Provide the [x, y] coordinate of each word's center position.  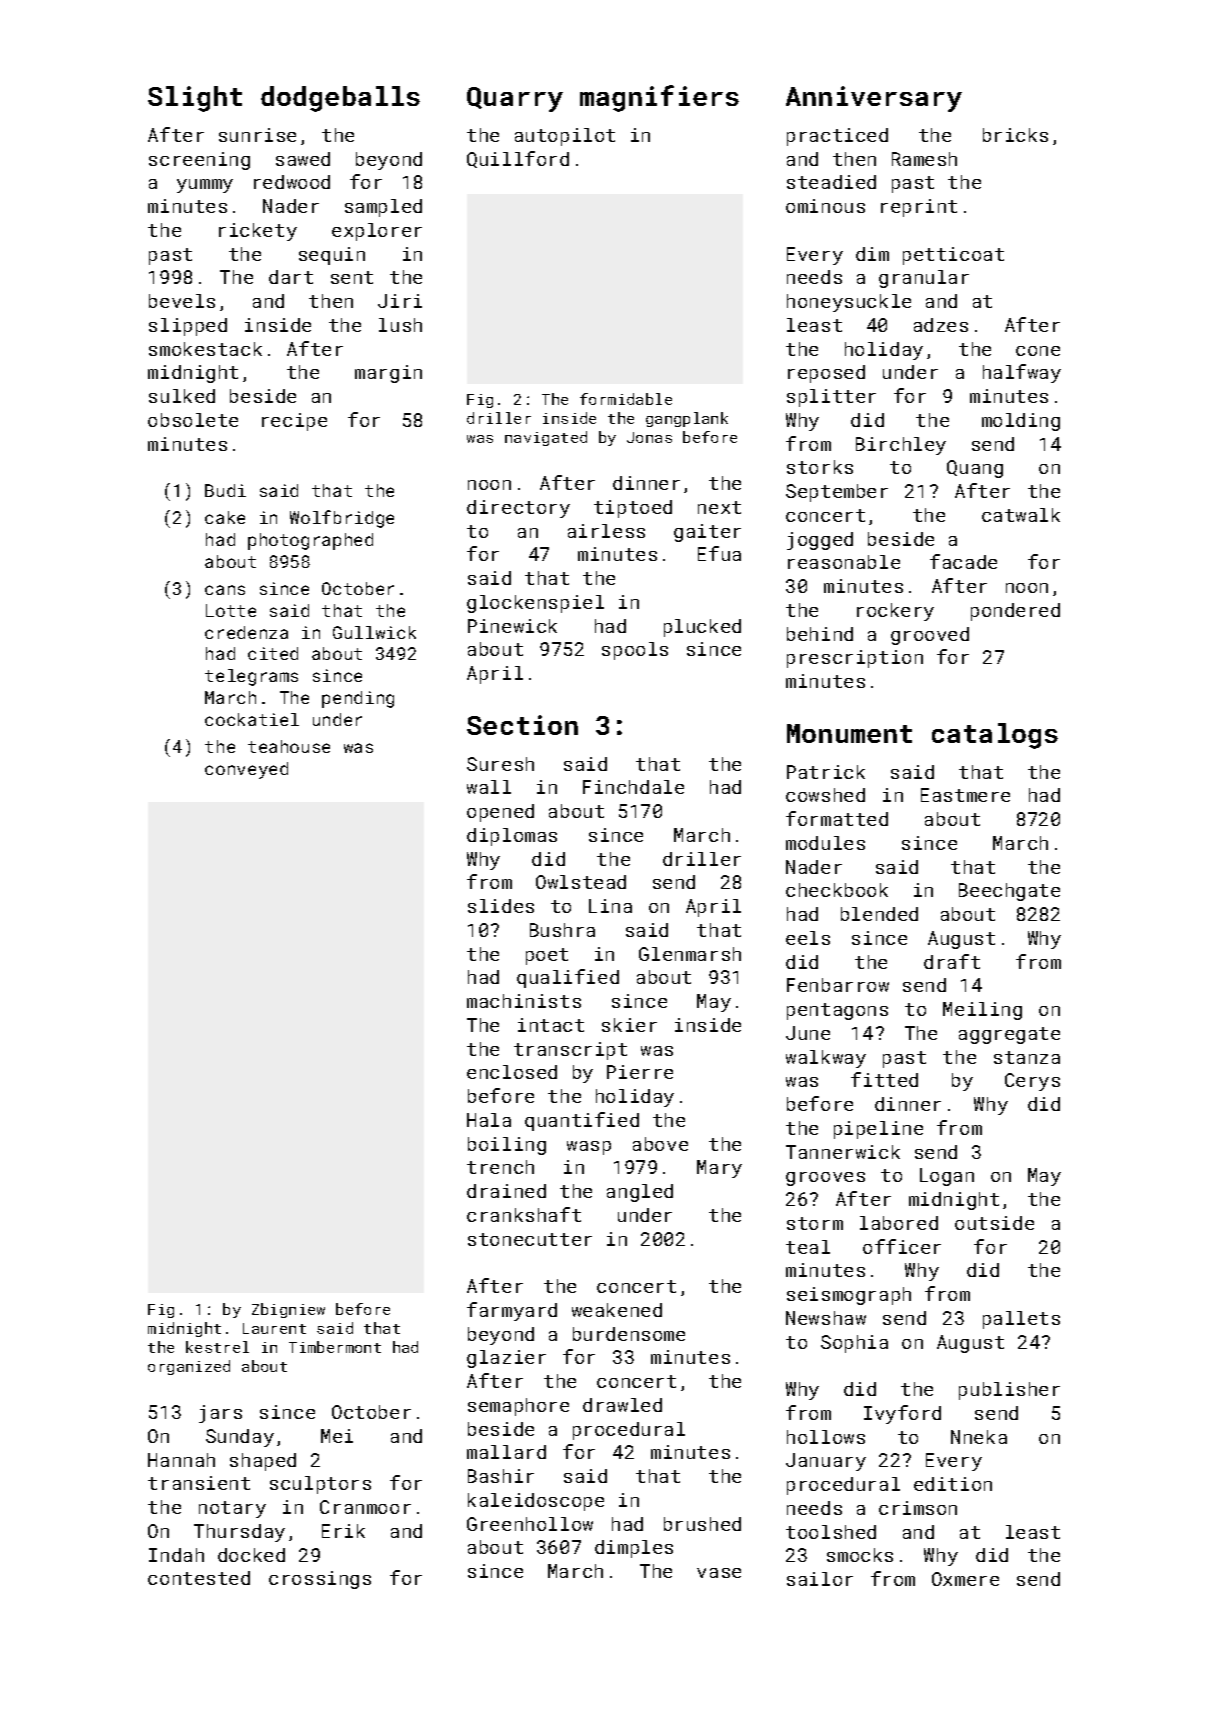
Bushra [562, 930]
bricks [1015, 135]
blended [879, 914]
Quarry [515, 99]
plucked [702, 628]
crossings [320, 1580]
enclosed [512, 1072]
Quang [975, 469]
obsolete [193, 420]
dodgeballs [340, 99]
